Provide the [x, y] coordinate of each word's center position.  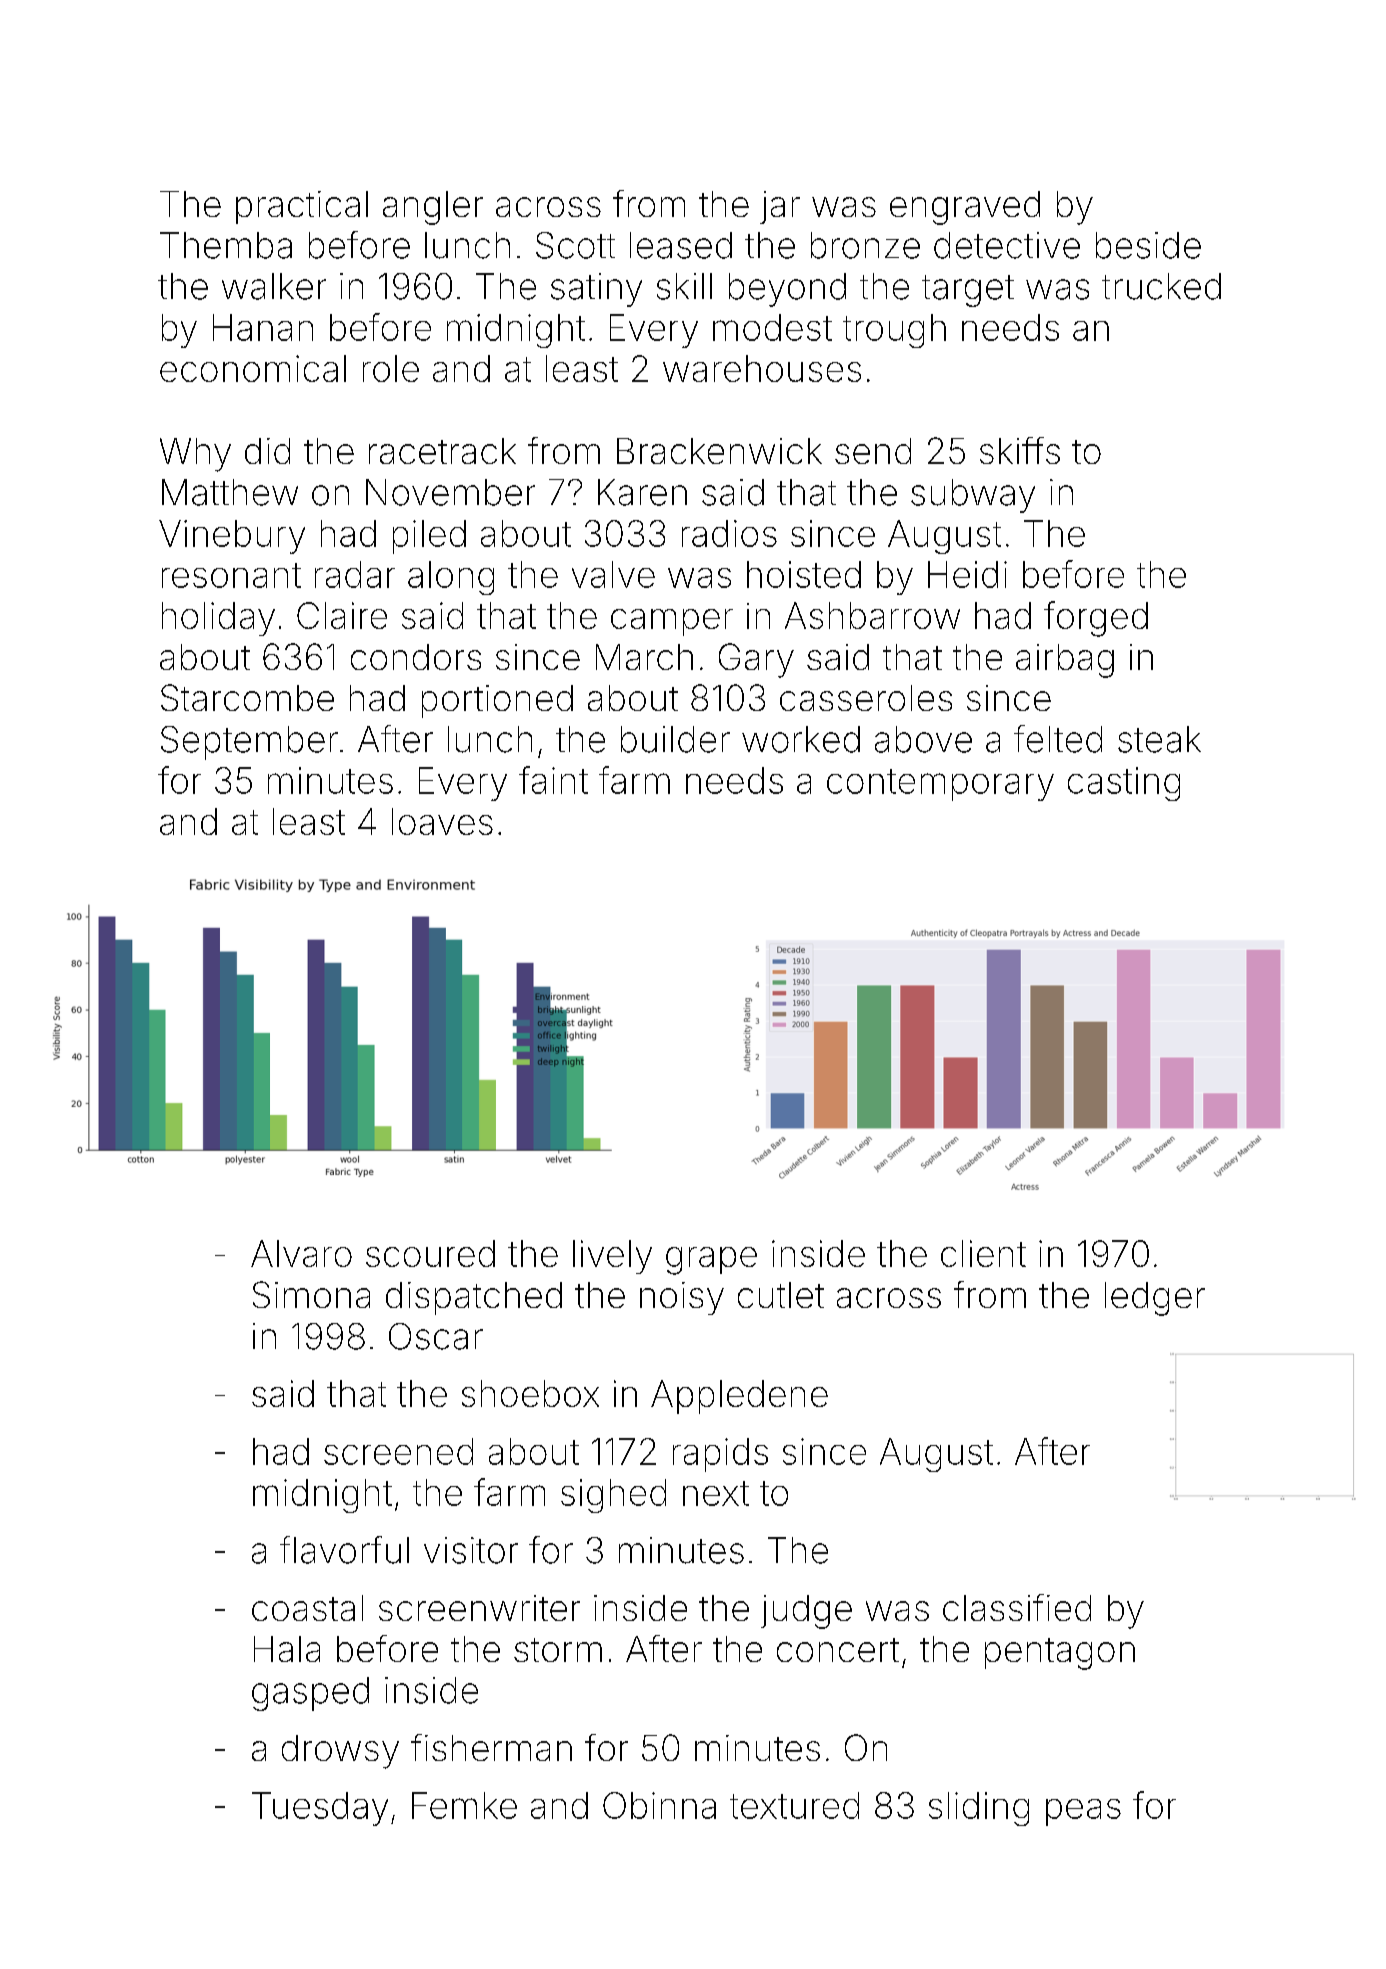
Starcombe [247, 697]
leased [681, 245]
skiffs [1020, 450]
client [983, 1253]
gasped [310, 1694]
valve [613, 574]
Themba [226, 245]
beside [1148, 245]
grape [711, 1261]
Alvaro [301, 1253]
